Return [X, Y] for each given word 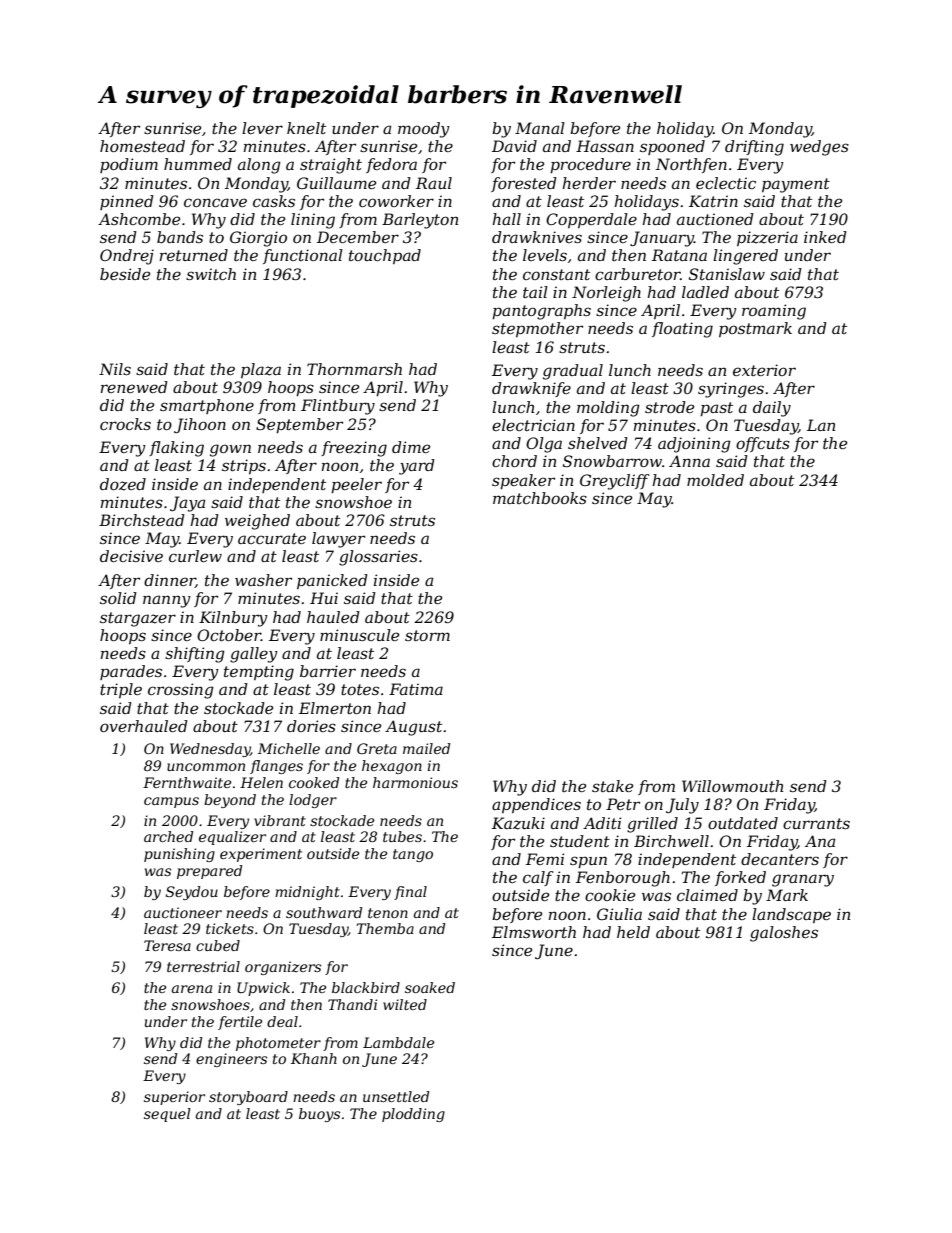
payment [796, 185]
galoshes [784, 934]
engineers [231, 1060]
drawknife [531, 389]
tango [413, 855]
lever [262, 128]
